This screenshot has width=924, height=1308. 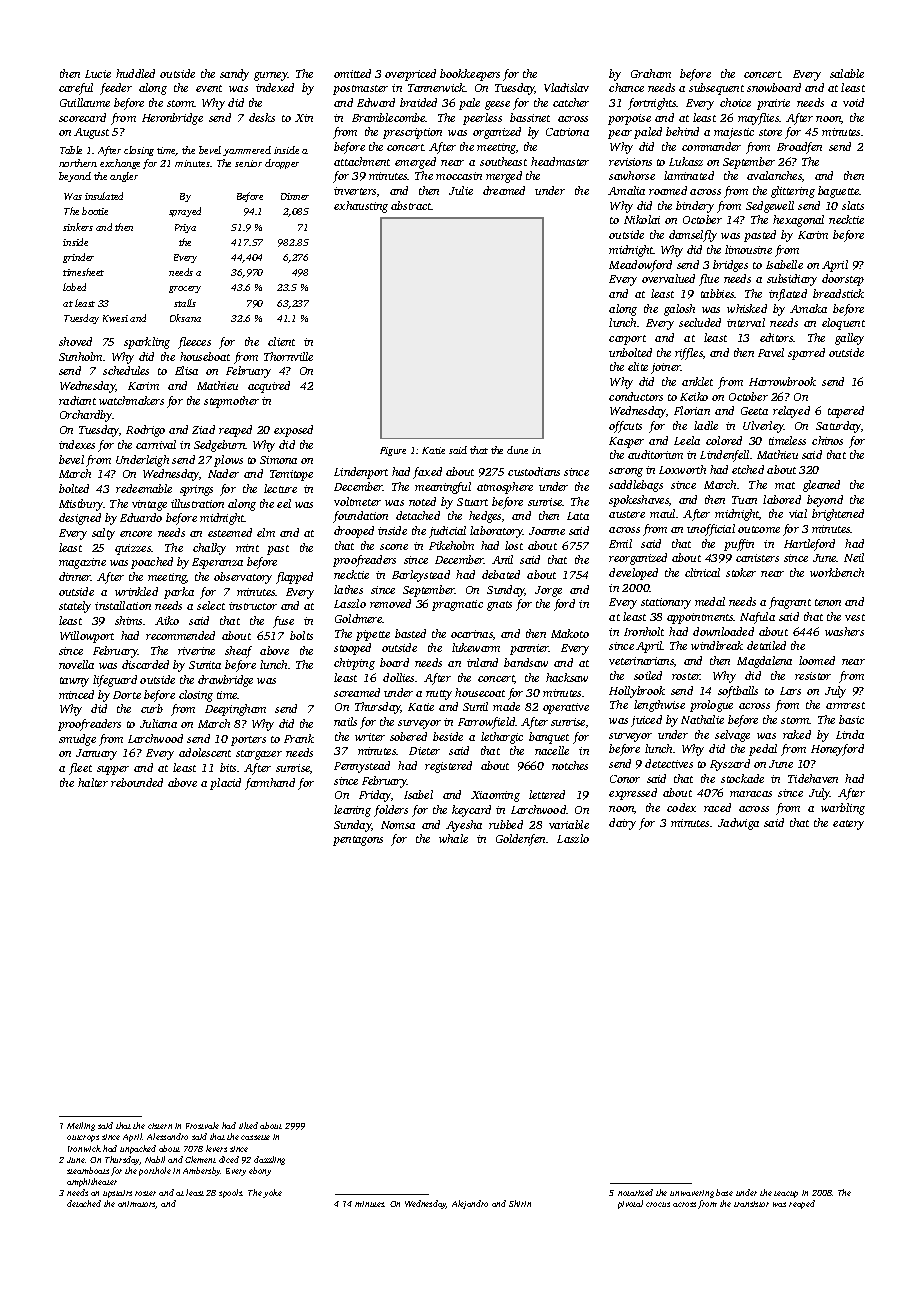 I want to click on dairy, so click(x=622, y=824).
